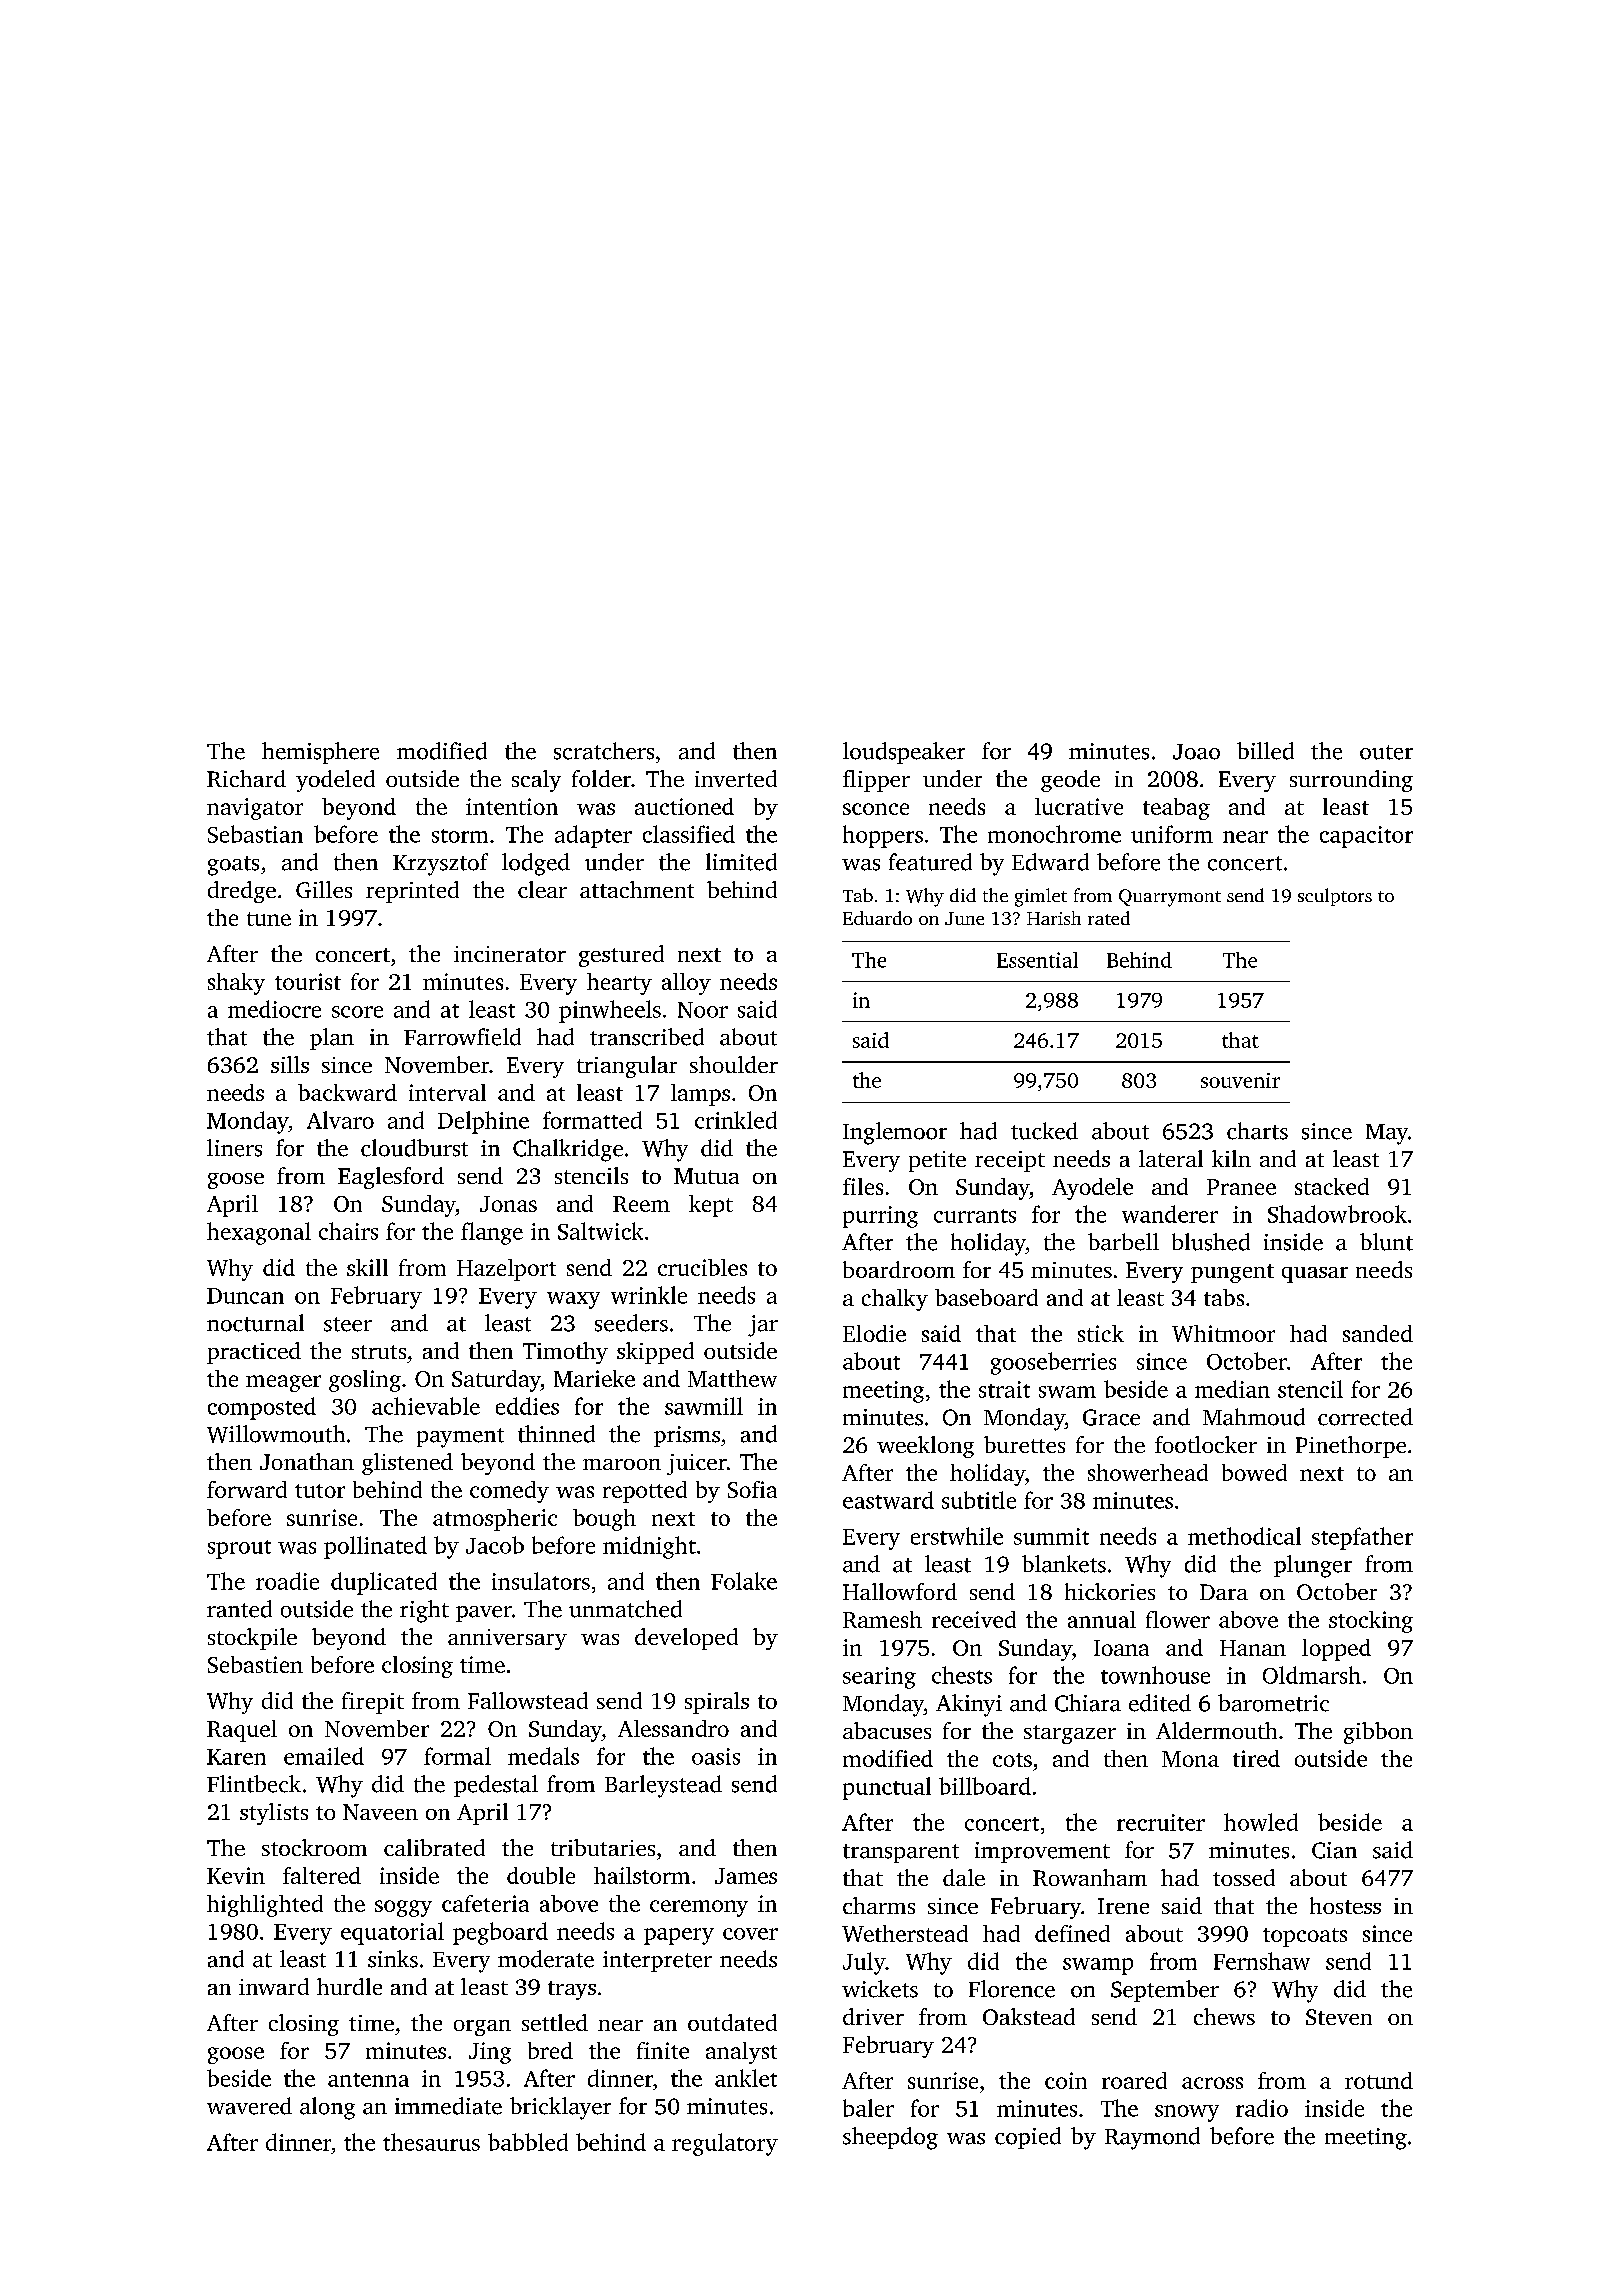 This image has height=2292, width=1620. I want to click on shoulder, so click(734, 1064).
